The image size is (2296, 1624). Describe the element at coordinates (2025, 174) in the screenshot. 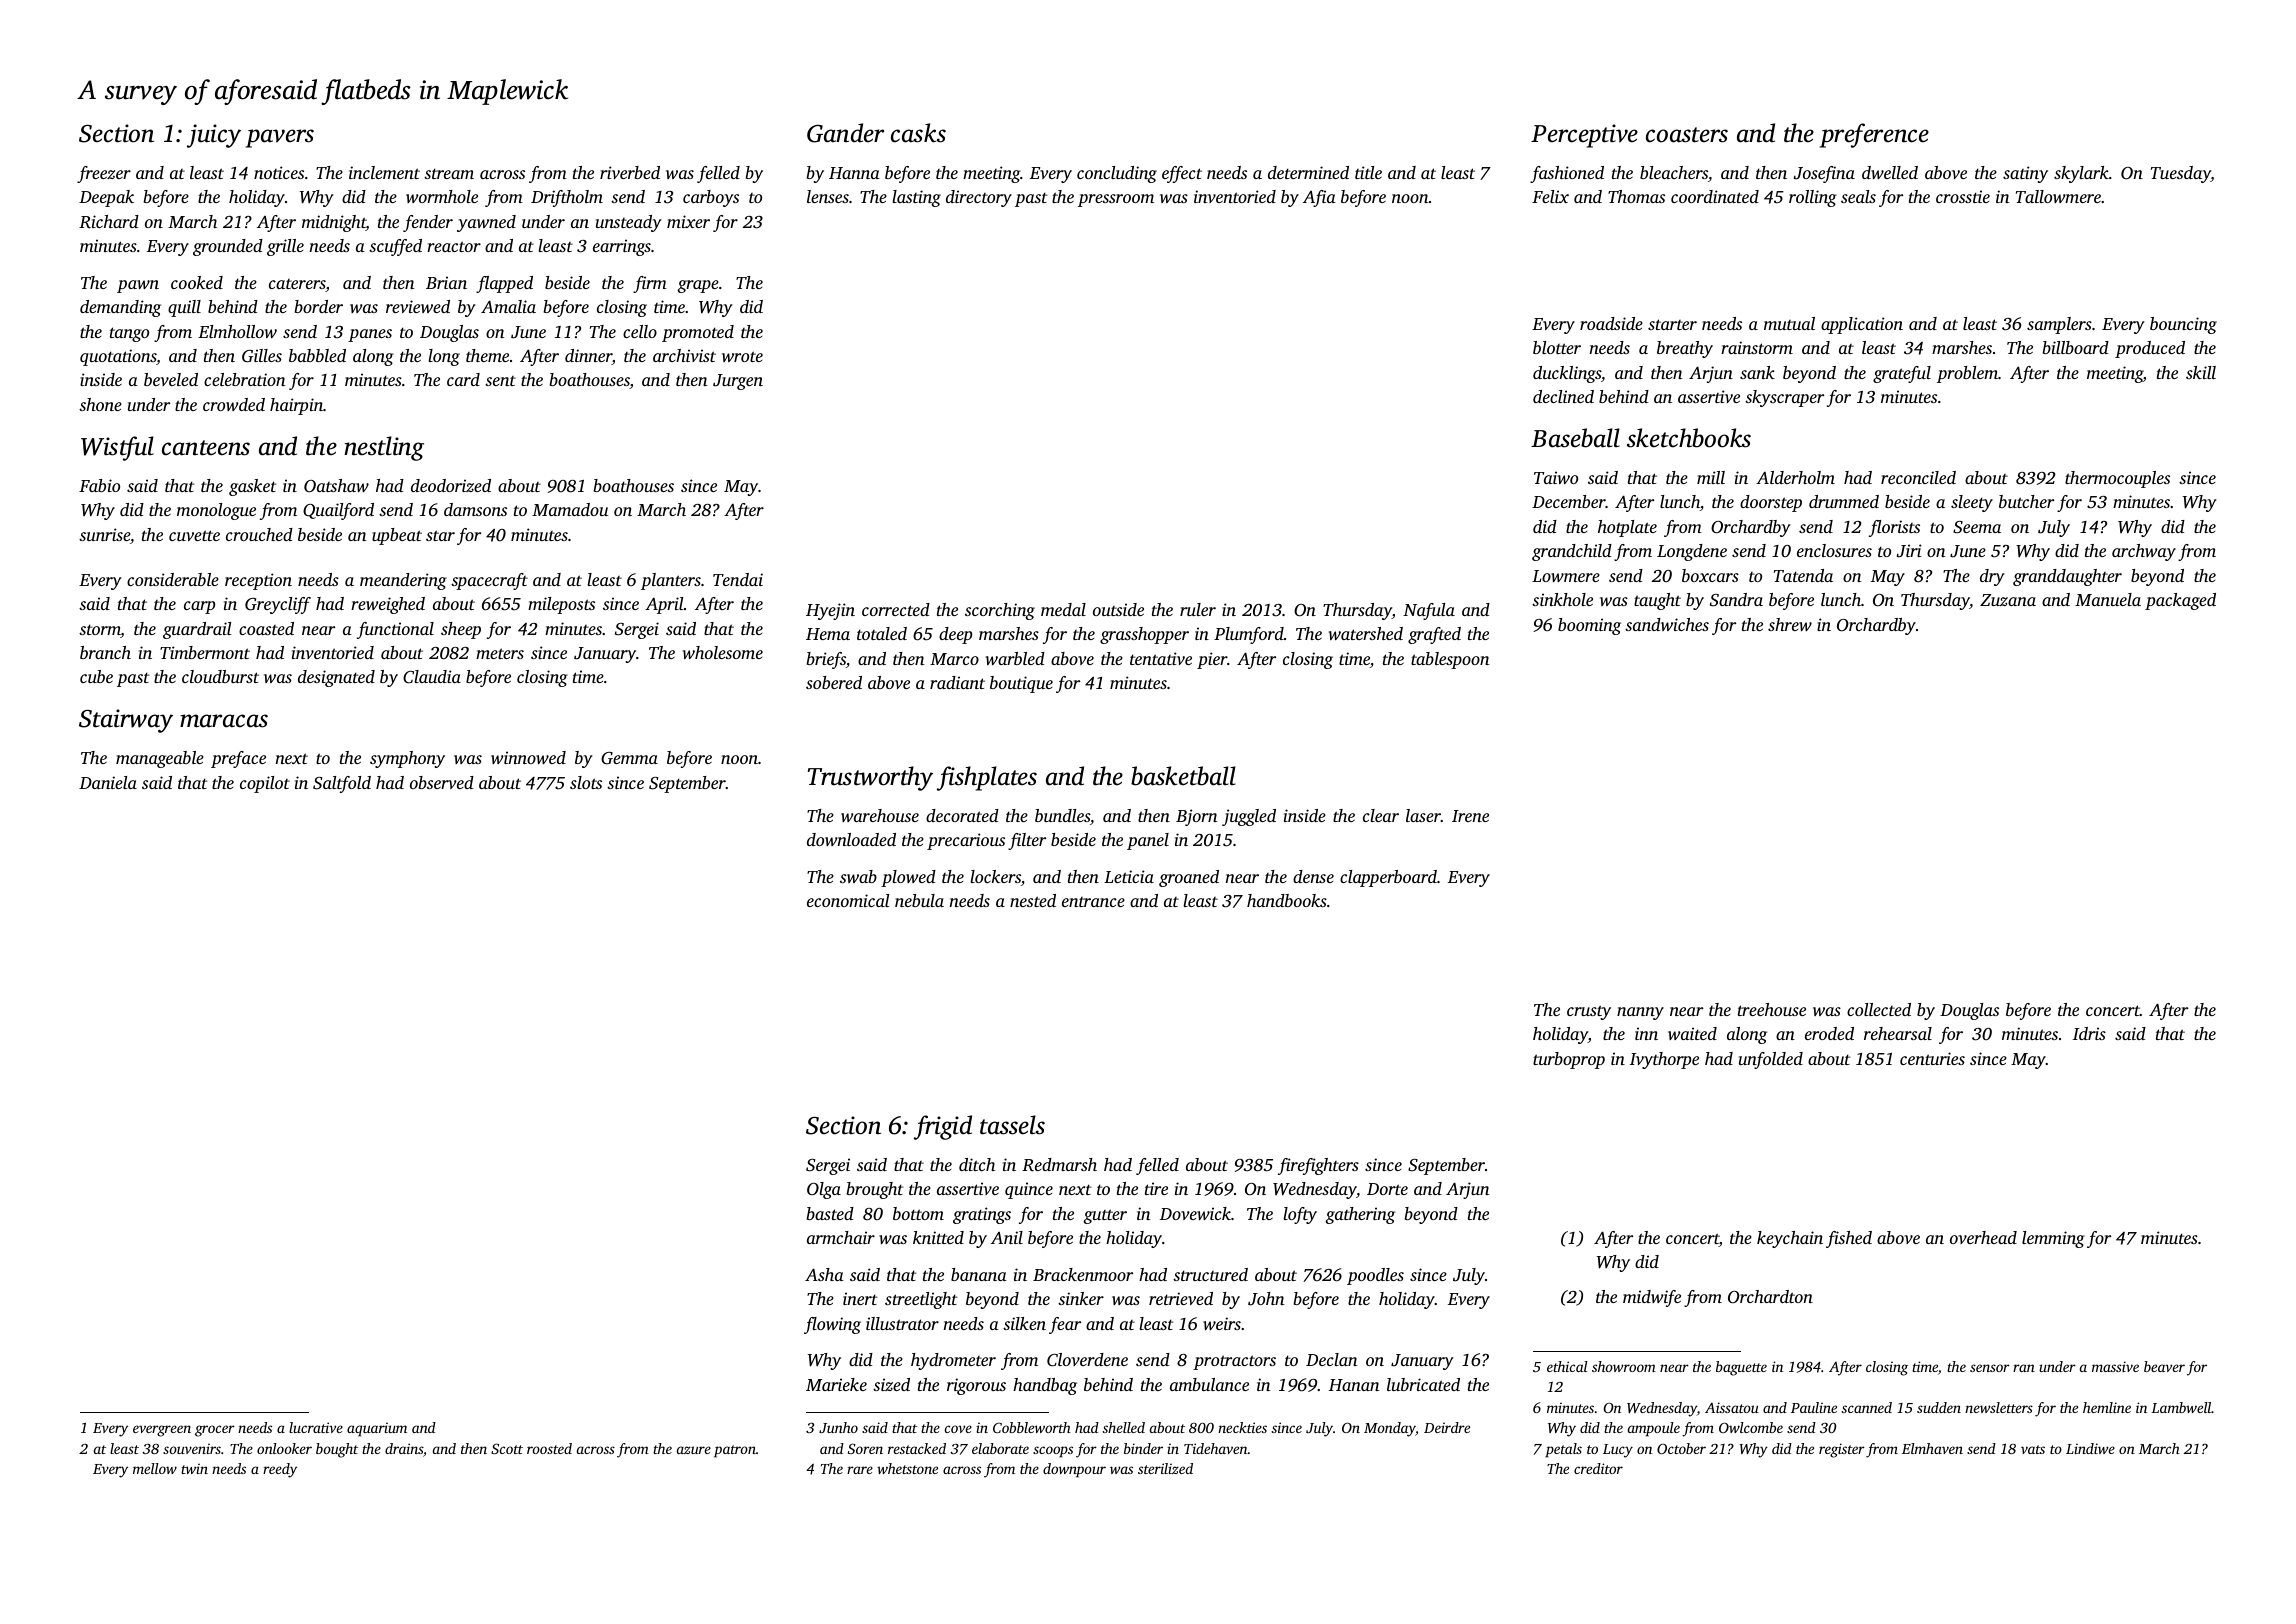

I see `satiny` at that location.
